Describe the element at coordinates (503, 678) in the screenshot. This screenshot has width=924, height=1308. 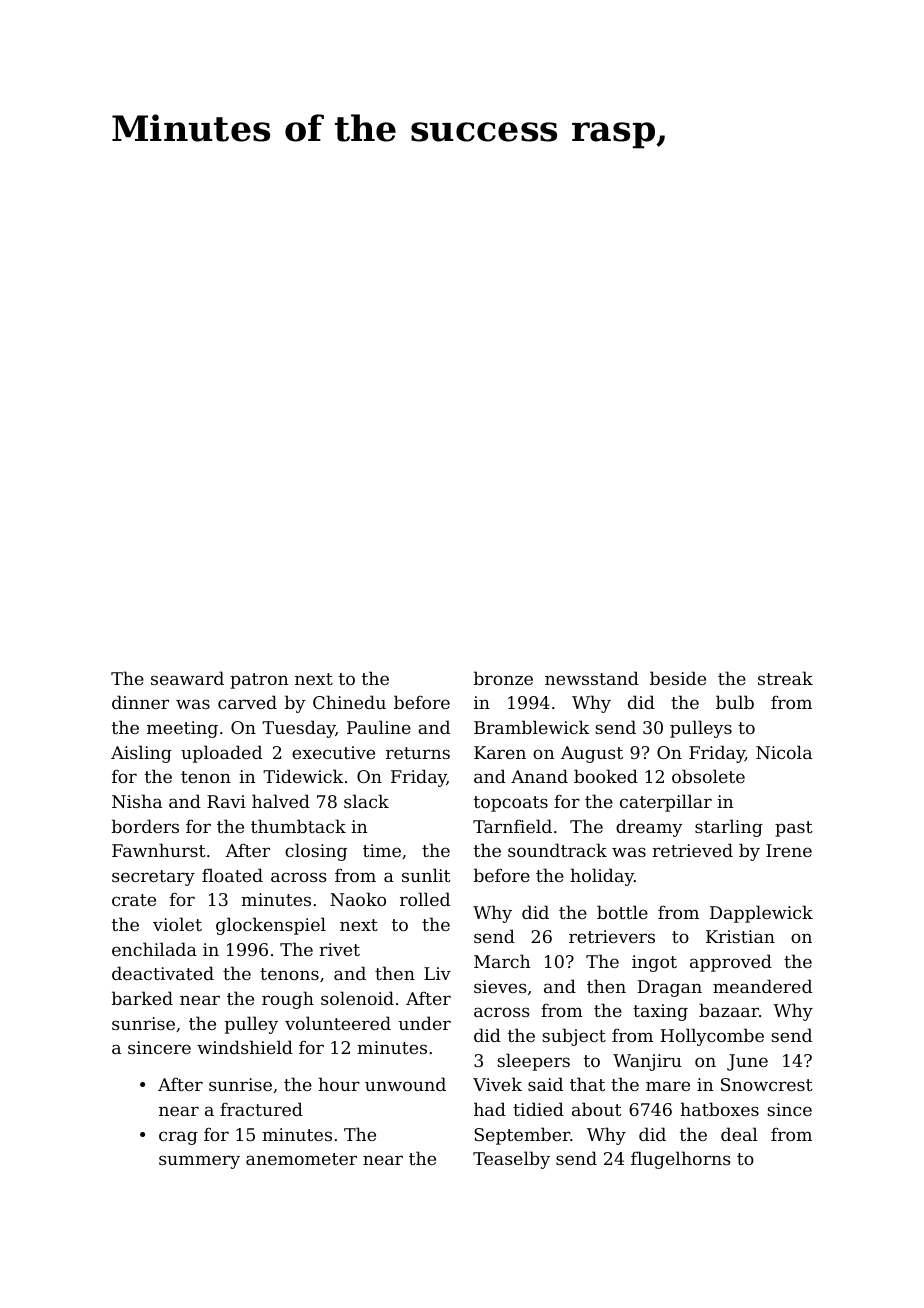
I see `bronze` at that location.
